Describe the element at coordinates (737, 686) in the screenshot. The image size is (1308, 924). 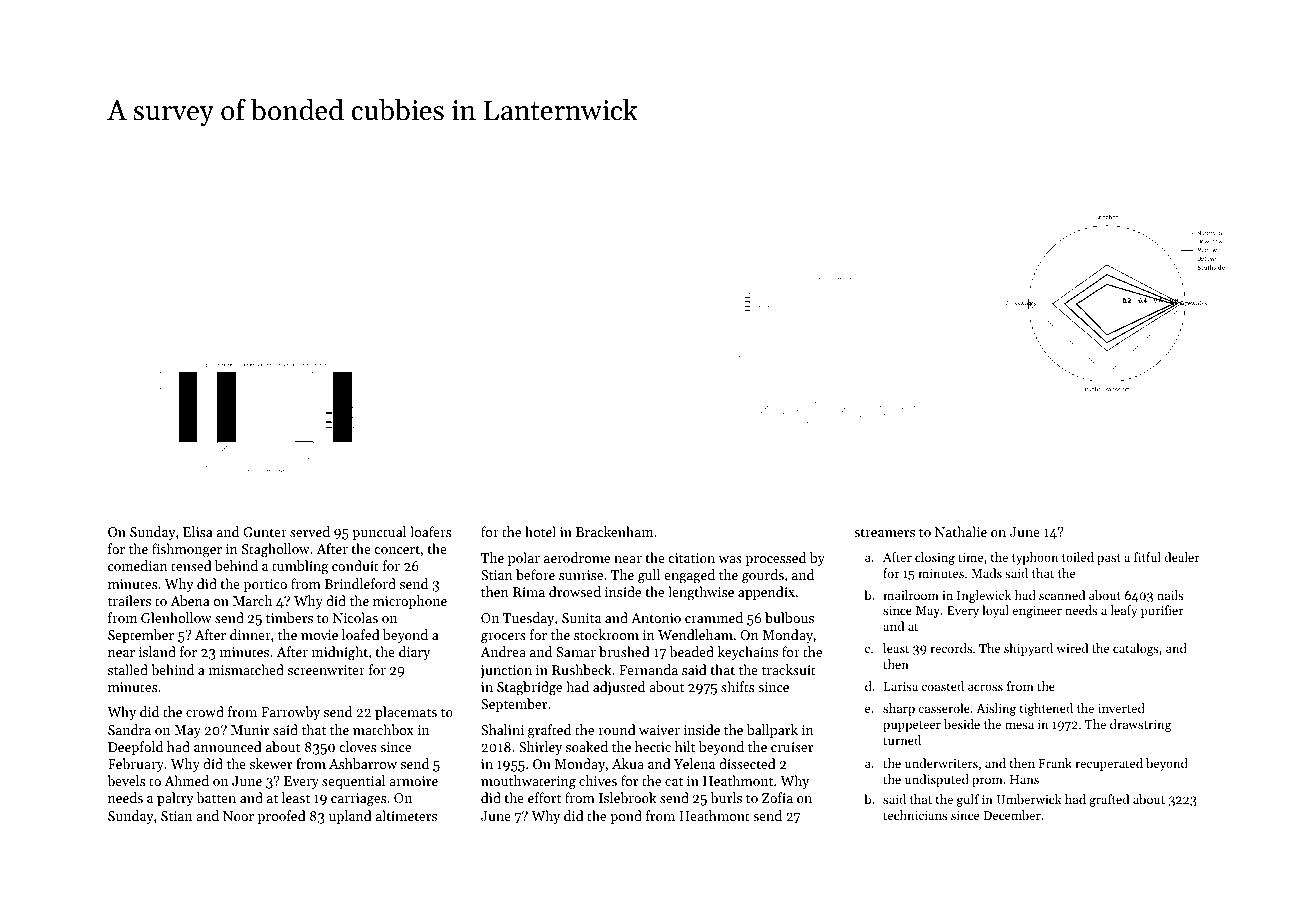
I see `shifts` at that location.
